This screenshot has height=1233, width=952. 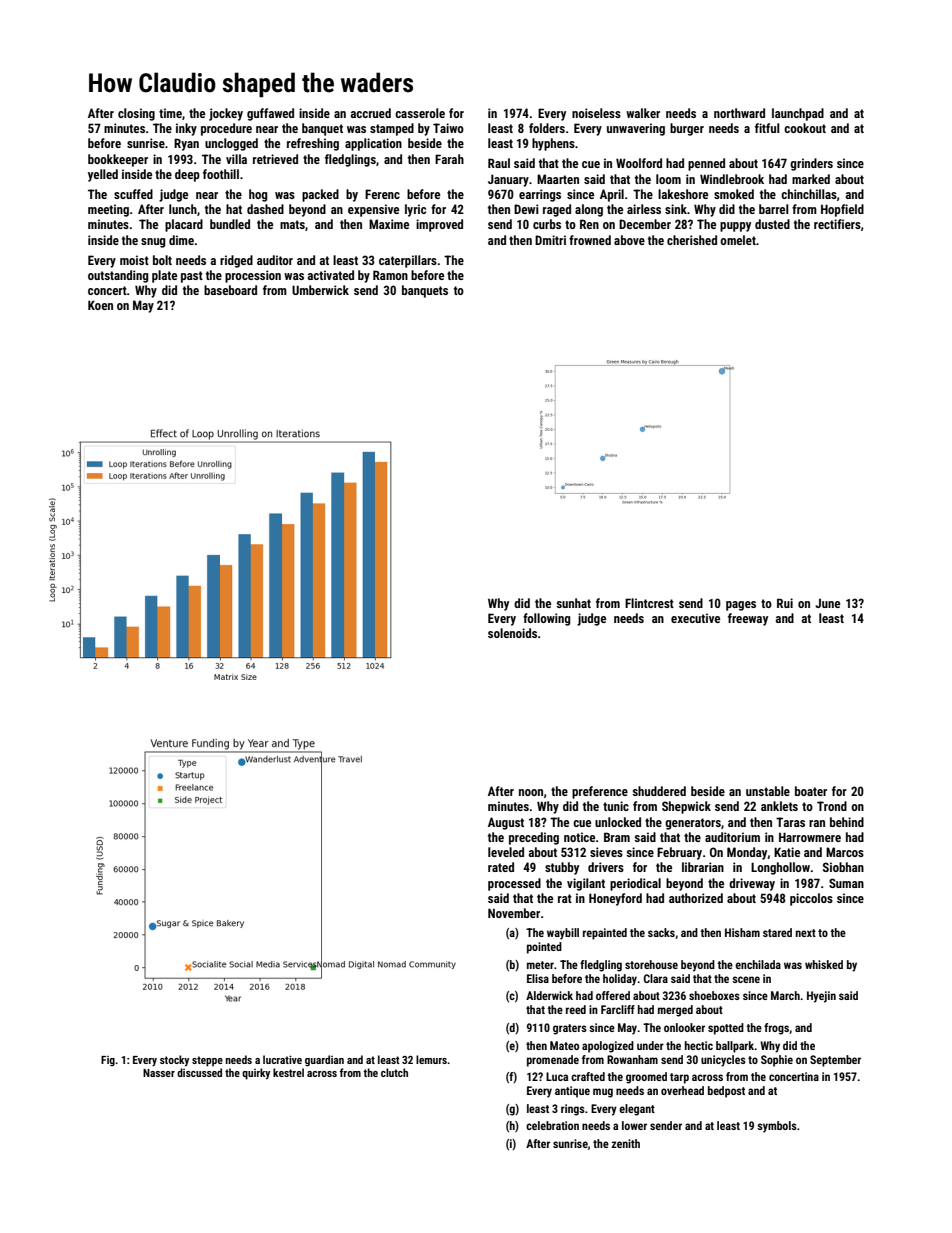 What do you see at coordinates (439, 225) in the screenshot?
I see `improved` at bounding box center [439, 225].
